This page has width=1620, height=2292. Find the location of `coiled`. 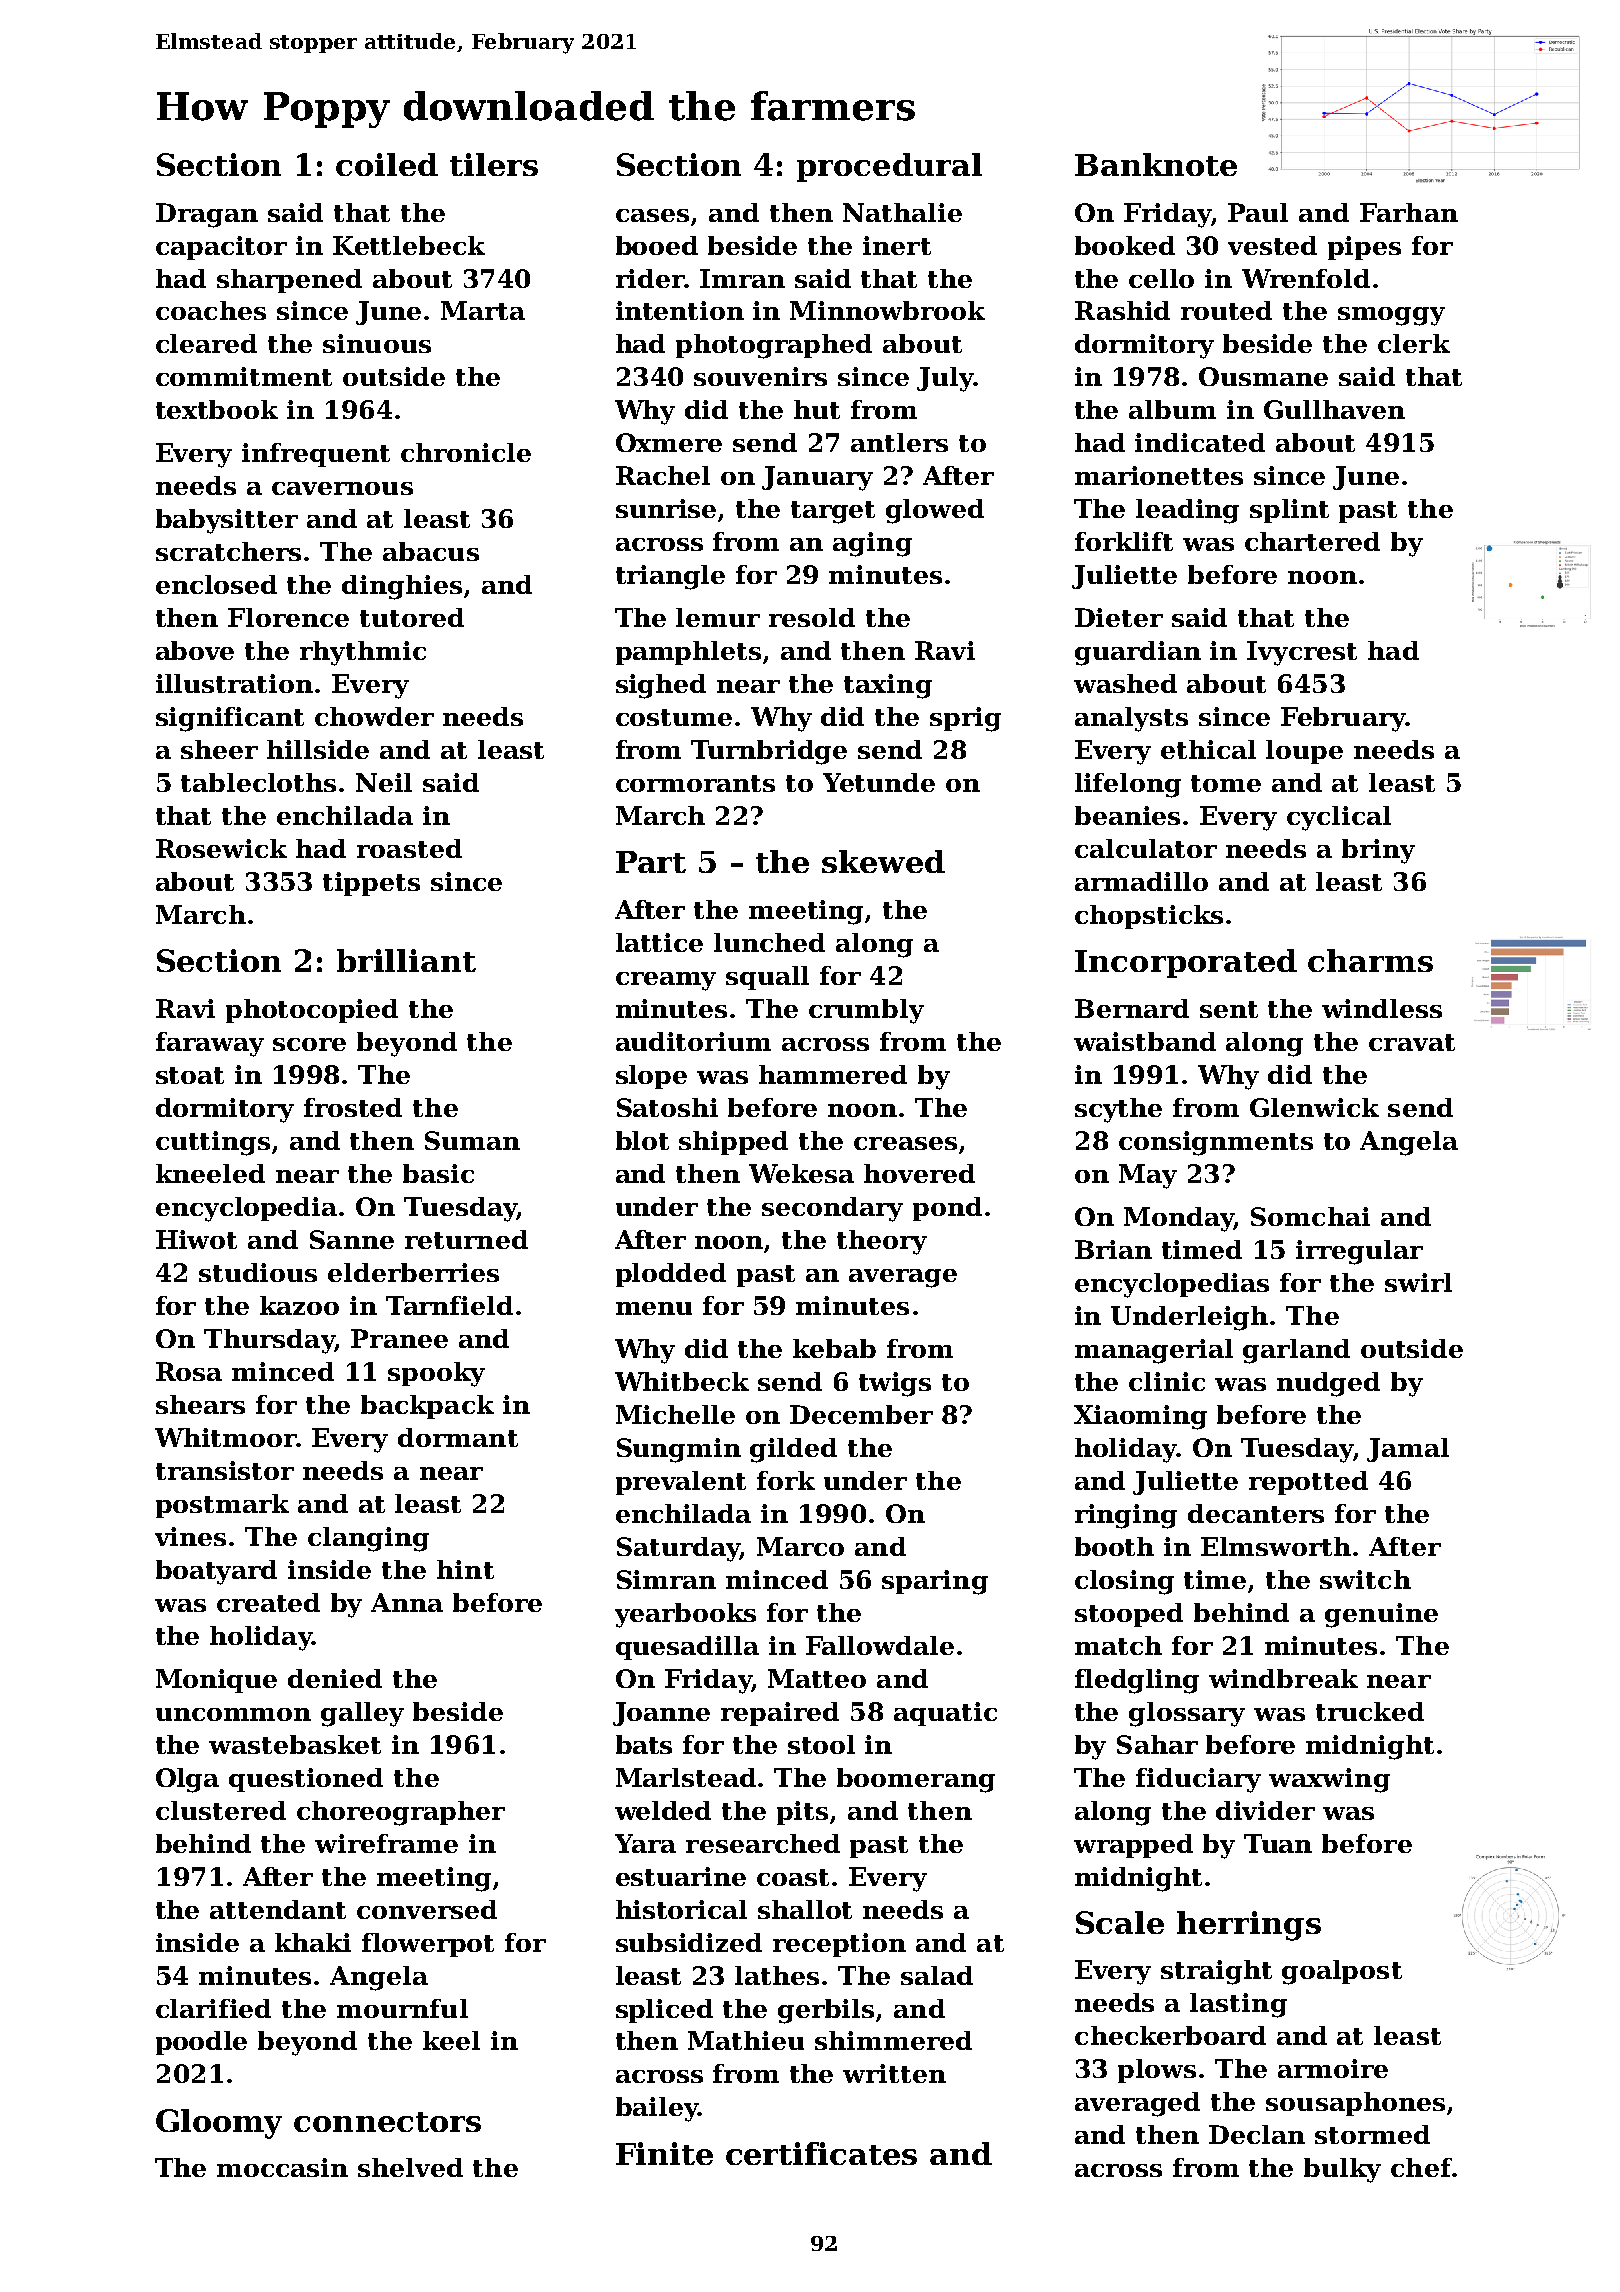

coiled is located at coordinates (387, 164).
